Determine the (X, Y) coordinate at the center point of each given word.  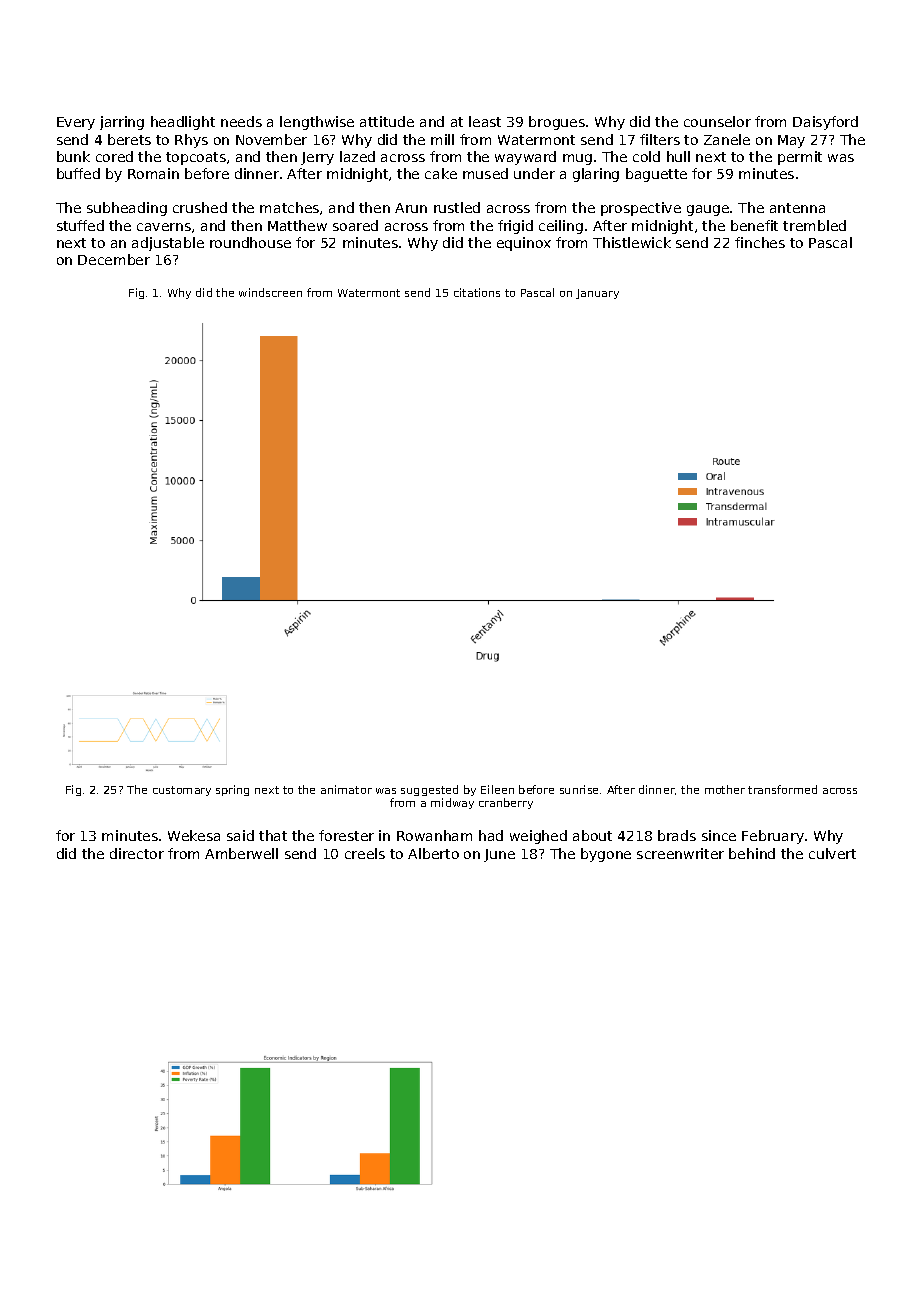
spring (232, 790)
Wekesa (194, 835)
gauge (708, 210)
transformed (782, 789)
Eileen (497, 789)
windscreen (270, 292)
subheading (127, 209)
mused (485, 173)
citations (477, 292)
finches (760, 242)
